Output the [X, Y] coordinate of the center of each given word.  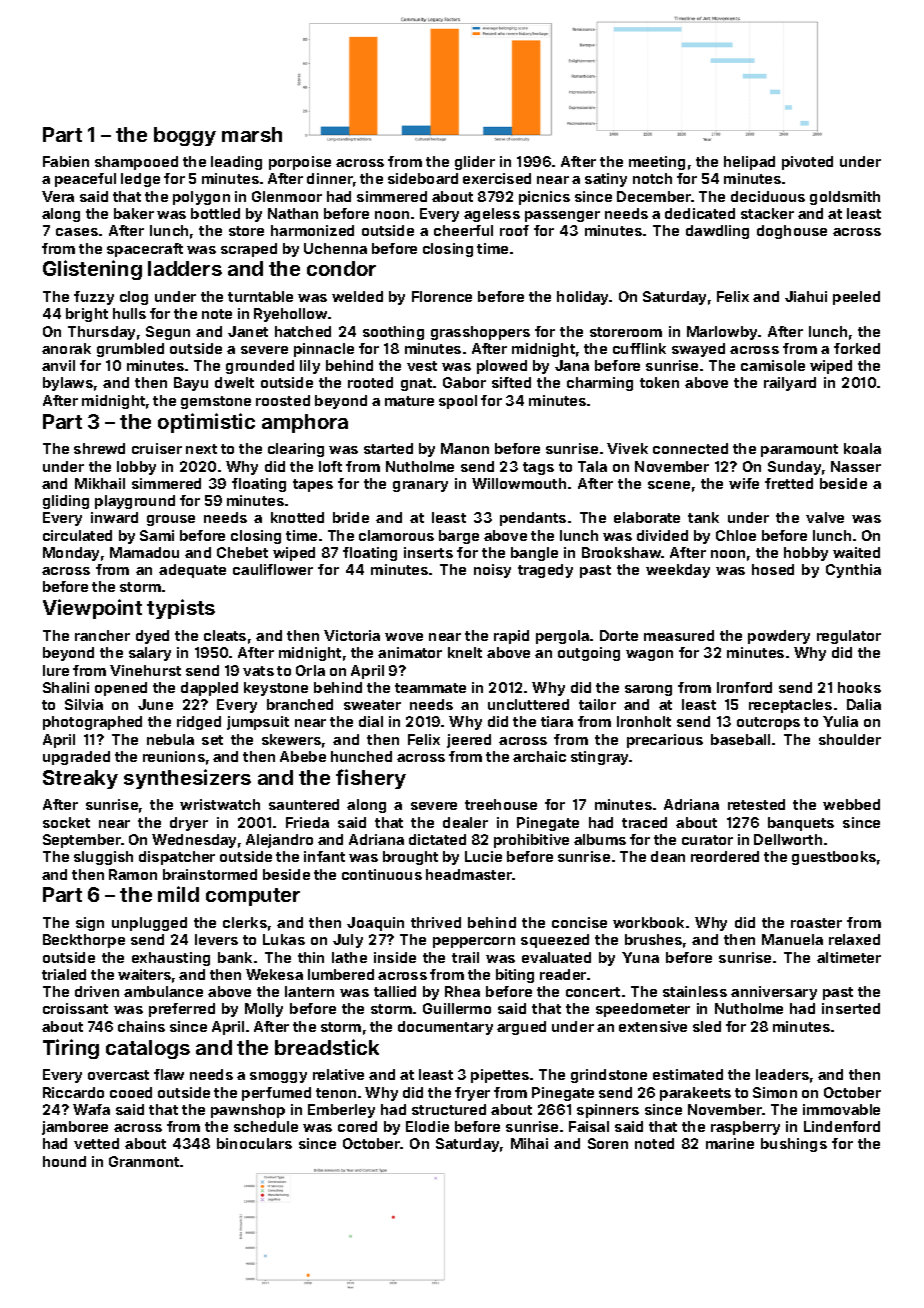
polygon [201, 198]
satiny [606, 180]
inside [395, 957]
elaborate [647, 517]
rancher [102, 635]
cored [357, 1126]
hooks [859, 687]
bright [87, 315]
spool [458, 402]
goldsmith [845, 198]
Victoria [352, 635]
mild [178, 894]
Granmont [144, 1161]
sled [707, 1026]
